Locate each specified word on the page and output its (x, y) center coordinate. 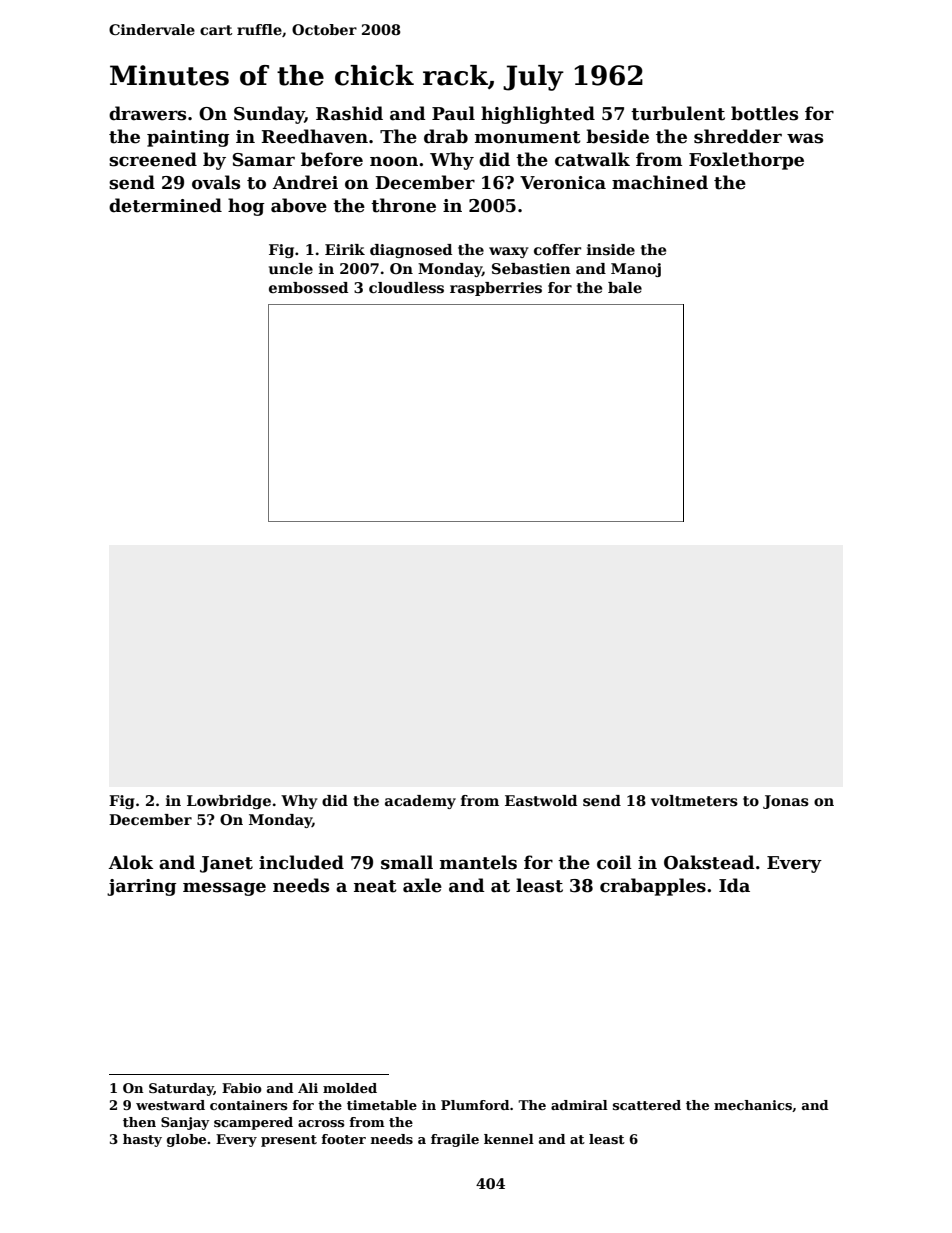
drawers (147, 113)
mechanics (753, 1105)
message (224, 889)
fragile (455, 1140)
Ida (734, 885)
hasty (142, 1140)
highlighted (538, 115)
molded (350, 1088)
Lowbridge (229, 802)
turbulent (678, 113)
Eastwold (541, 800)
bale (625, 287)
